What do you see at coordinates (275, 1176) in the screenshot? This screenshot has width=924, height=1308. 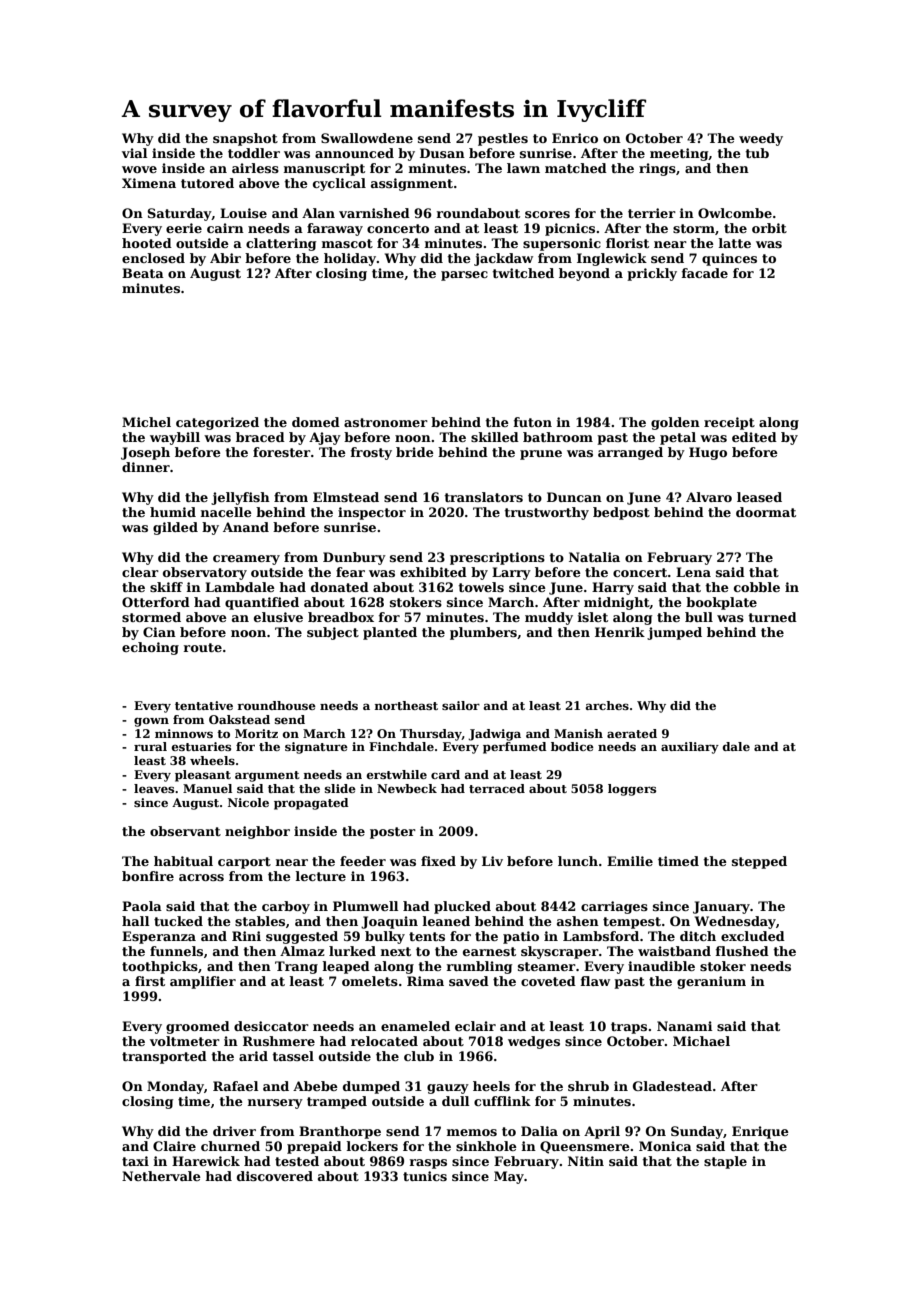 I see `discovered` at bounding box center [275, 1176].
